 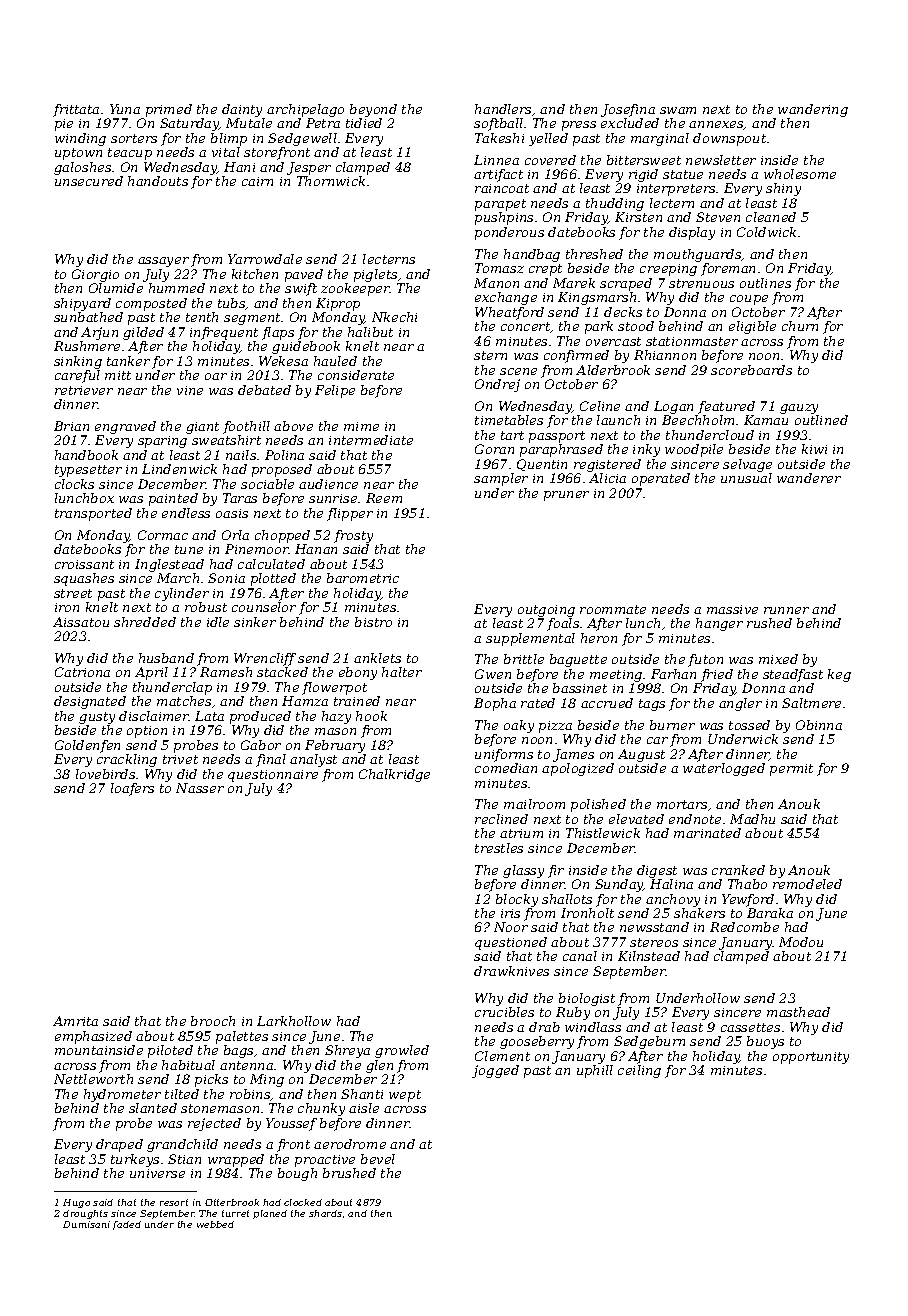 I want to click on Lata, so click(x=209, y=716).
